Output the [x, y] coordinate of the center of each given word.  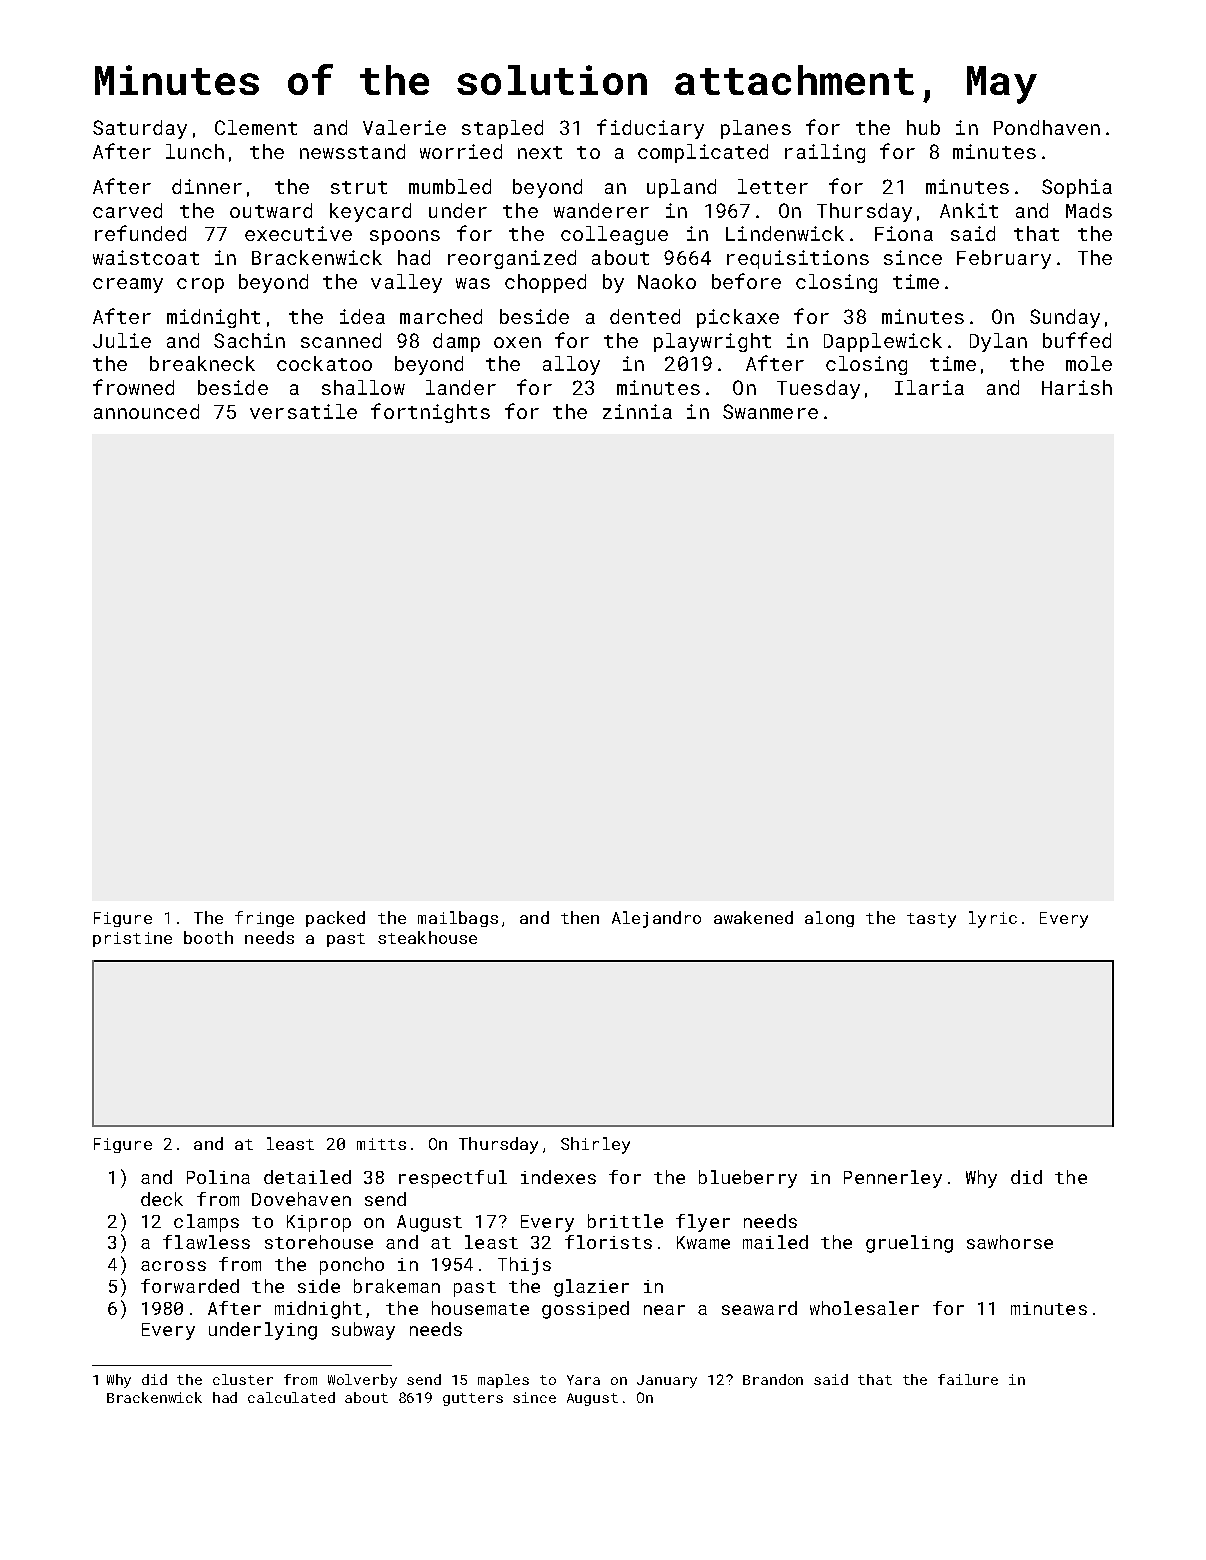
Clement [256, 127]
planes [756, 129]
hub [923, 127]
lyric [993, 919]
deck [162, 1199]
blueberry [748, 1179]
